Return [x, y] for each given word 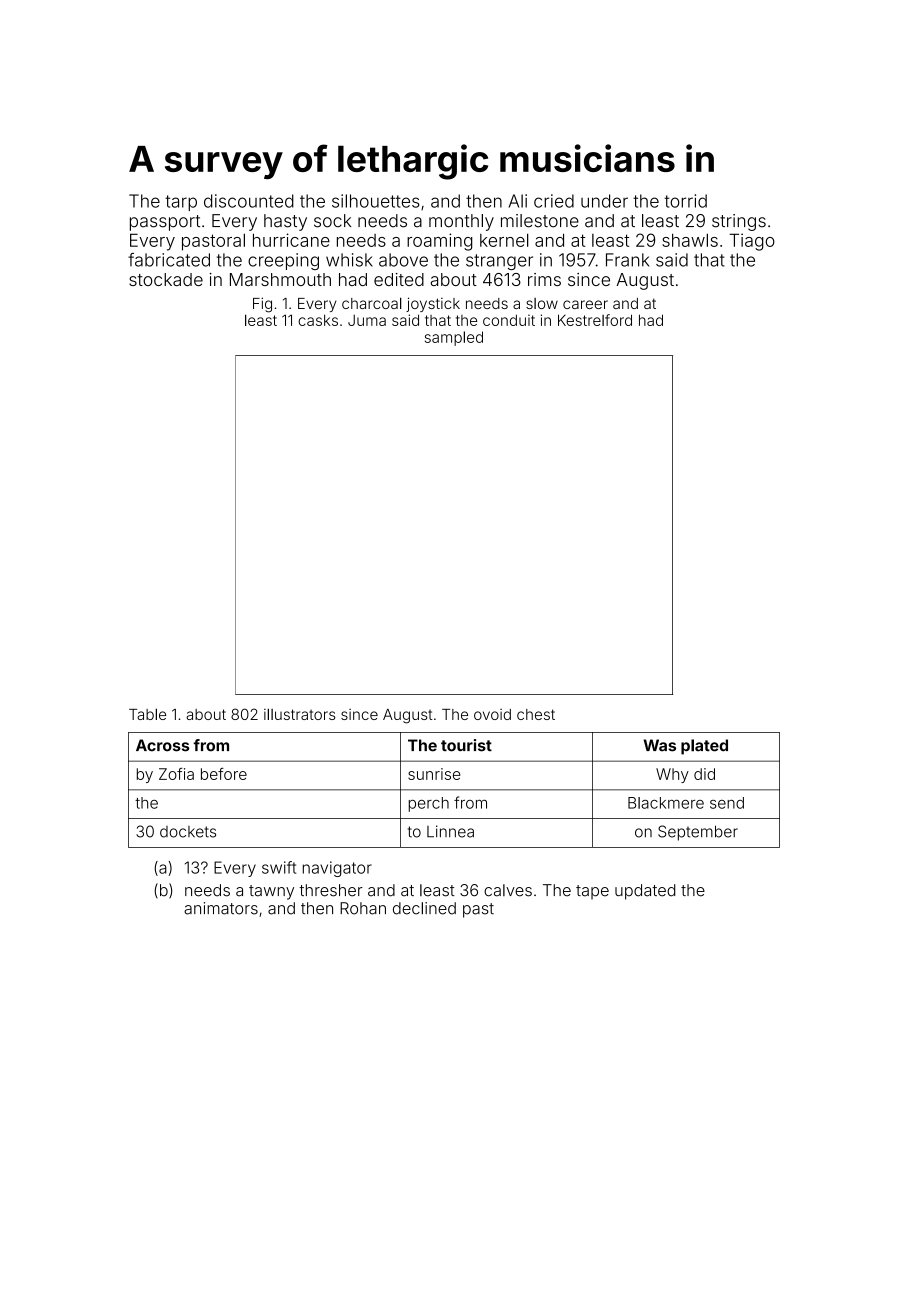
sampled [454, 338]
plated [704, 747]
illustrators [300, 714]
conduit [509, 320]
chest [536, 714]
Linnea [450, 831]
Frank [627, 260]
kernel [504, 240]
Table [147, 714]
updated [645, 892]
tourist [466, 745]
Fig [262, 305]
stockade [166, 279]
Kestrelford [595, 320]
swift [279, 867]
